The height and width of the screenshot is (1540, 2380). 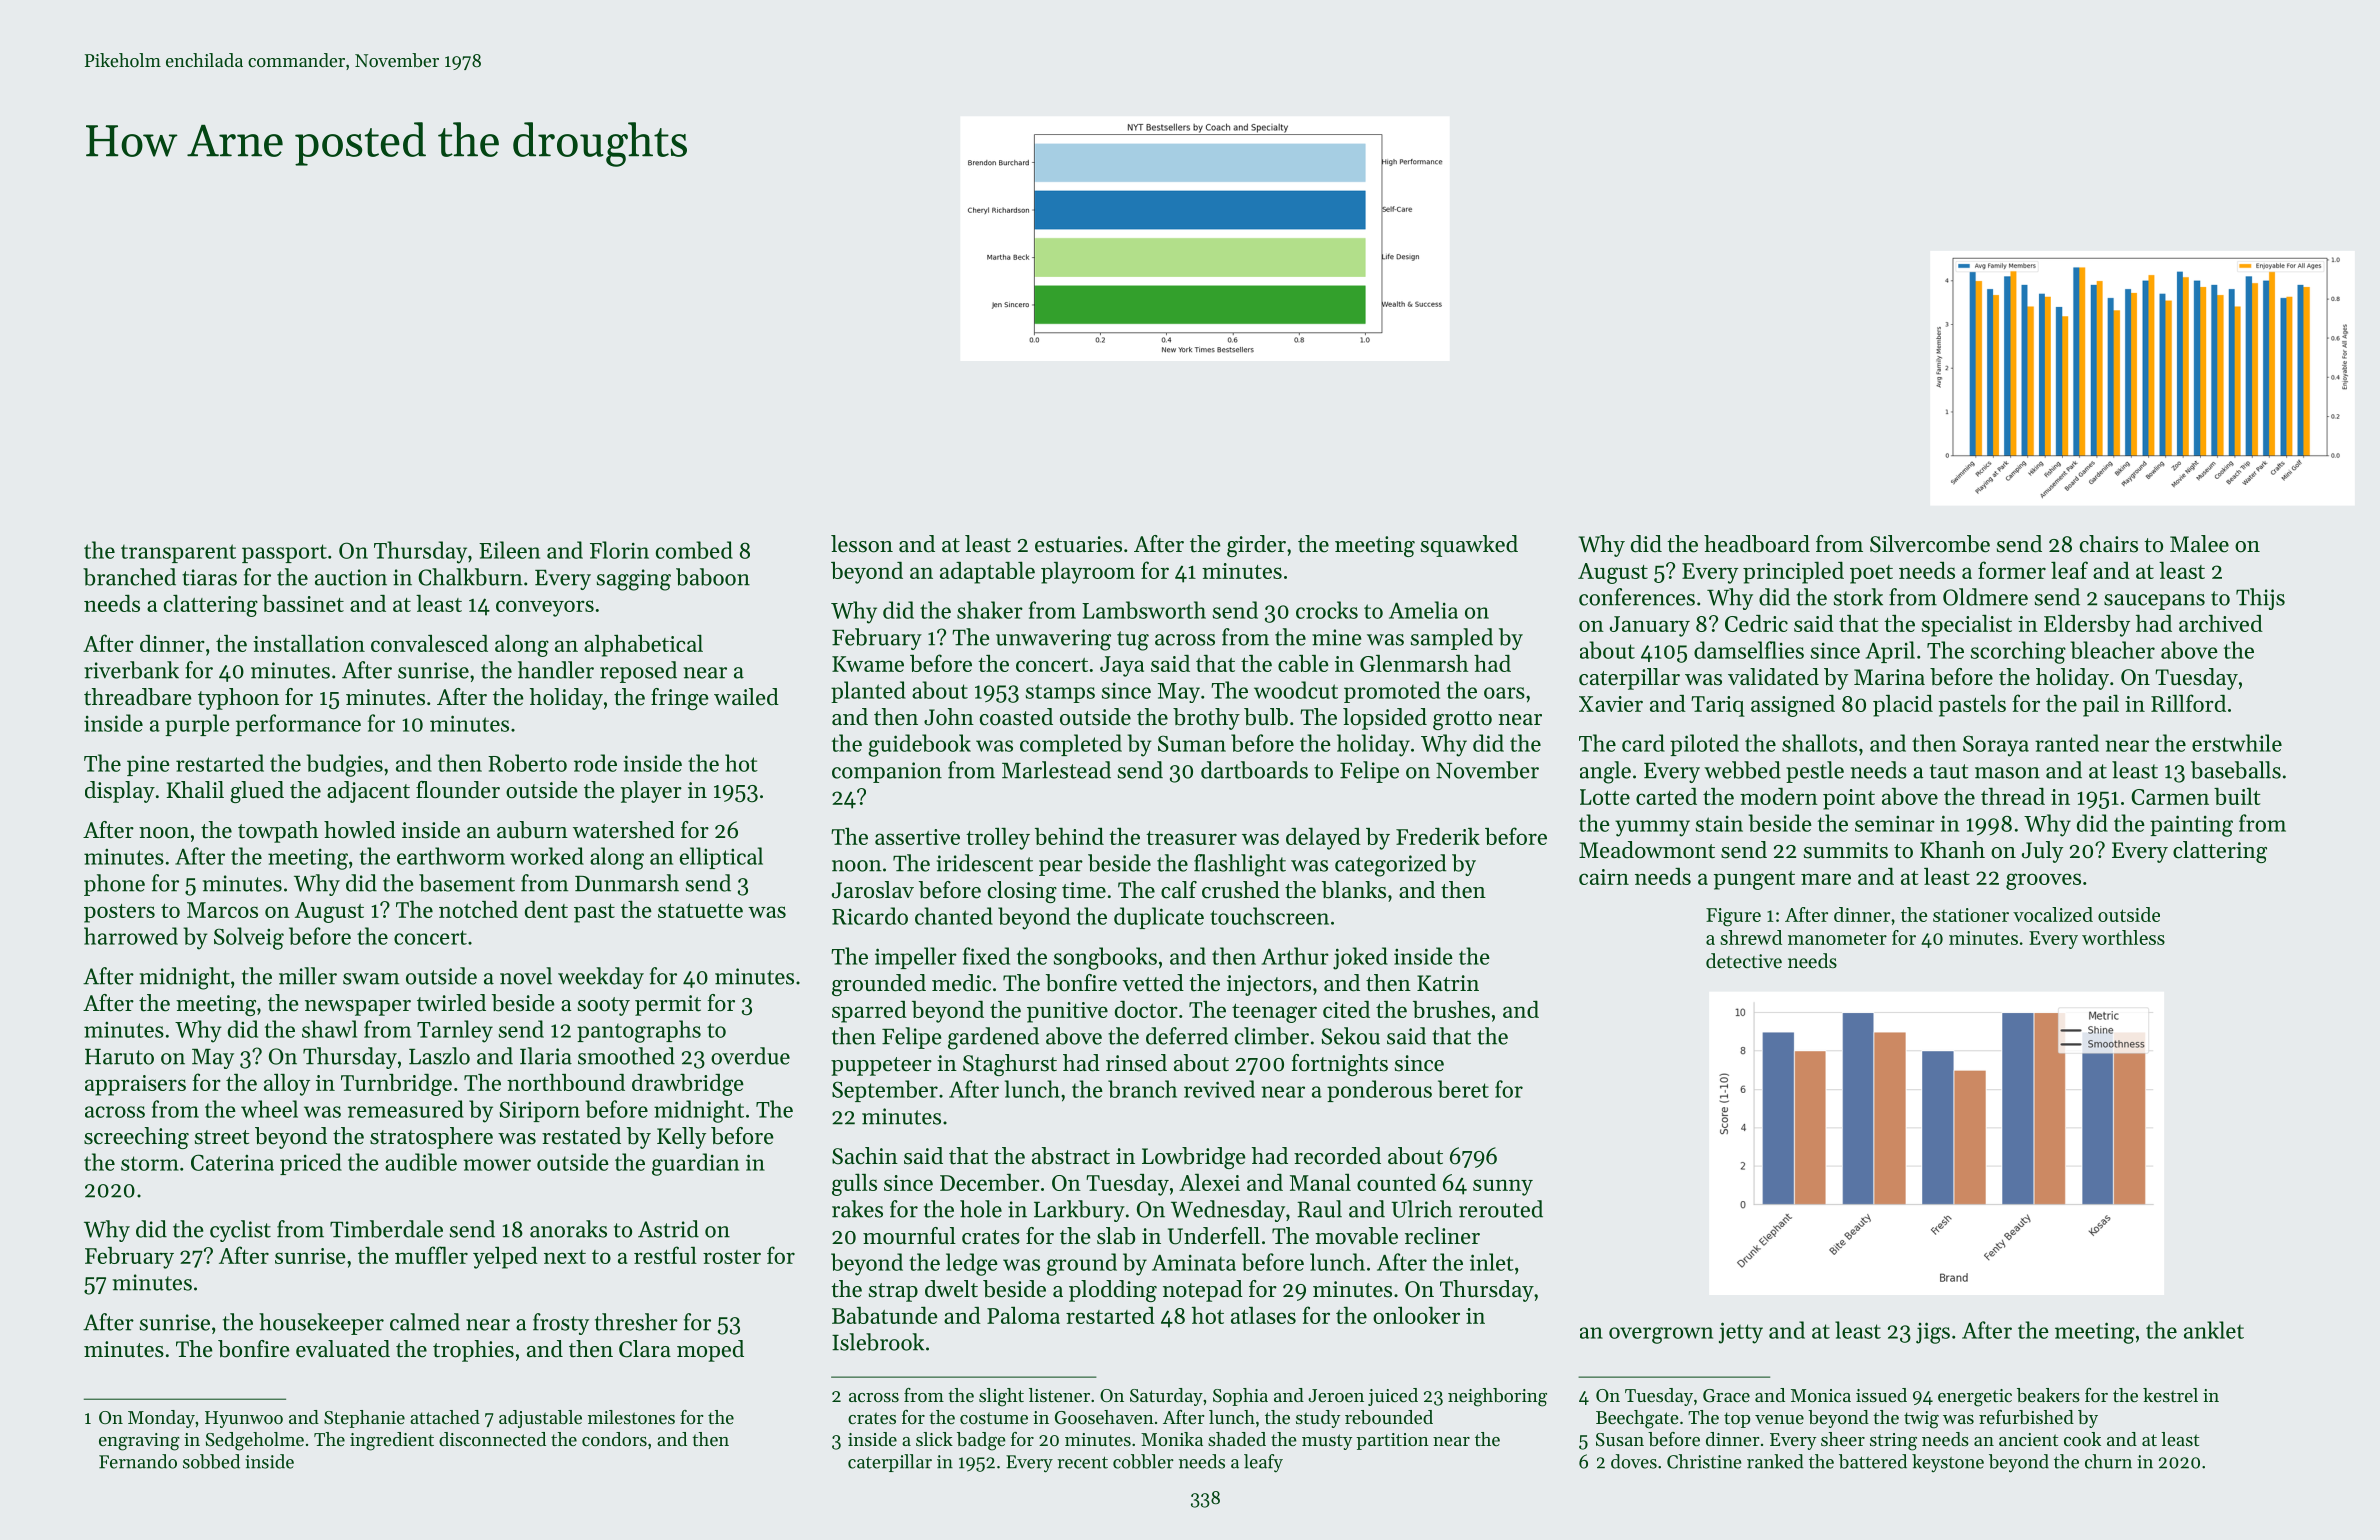 I want to click on injectors, so click(x=1269, y=985).
